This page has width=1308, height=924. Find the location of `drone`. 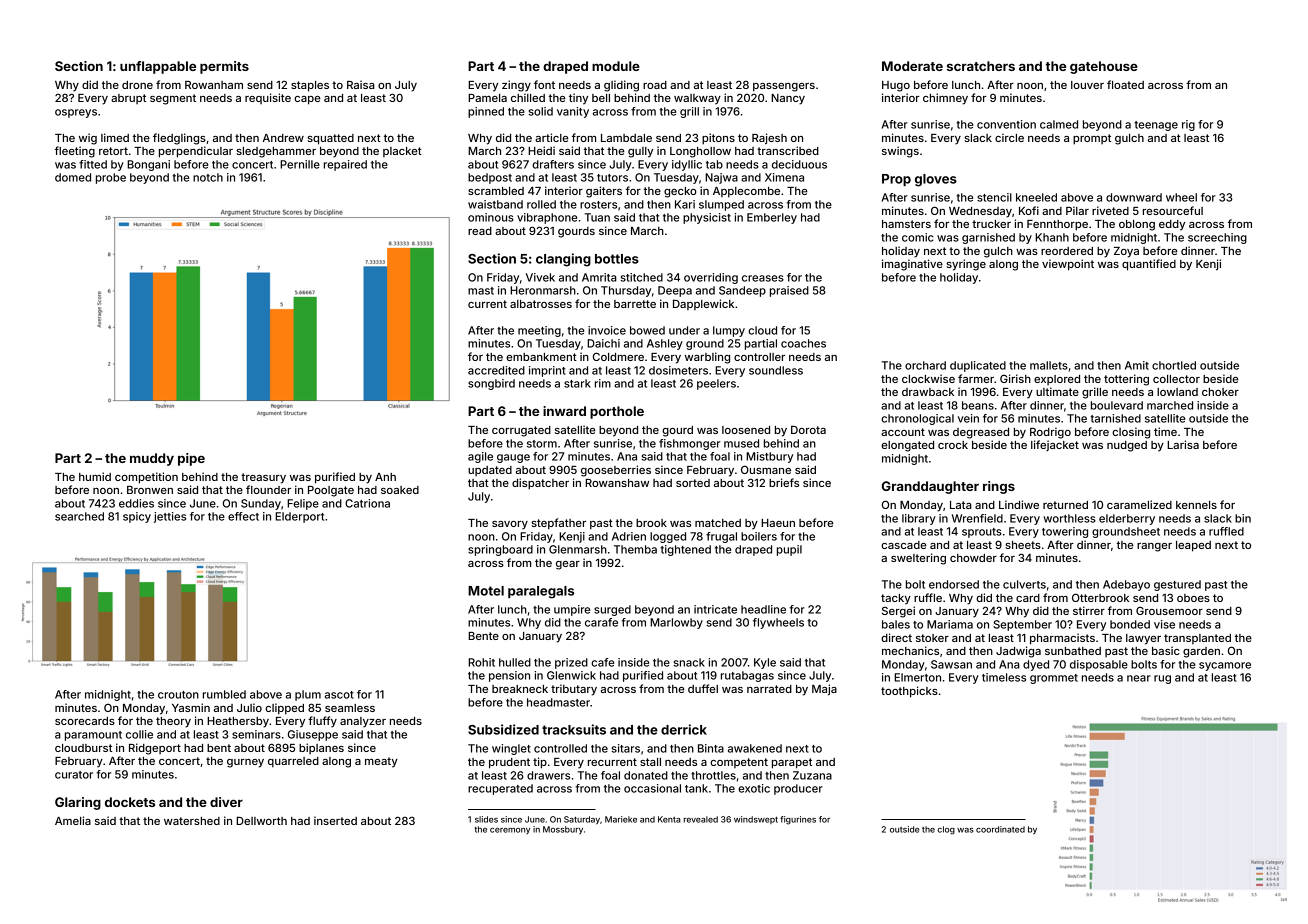

drone is located at coordinates (137, 85).
